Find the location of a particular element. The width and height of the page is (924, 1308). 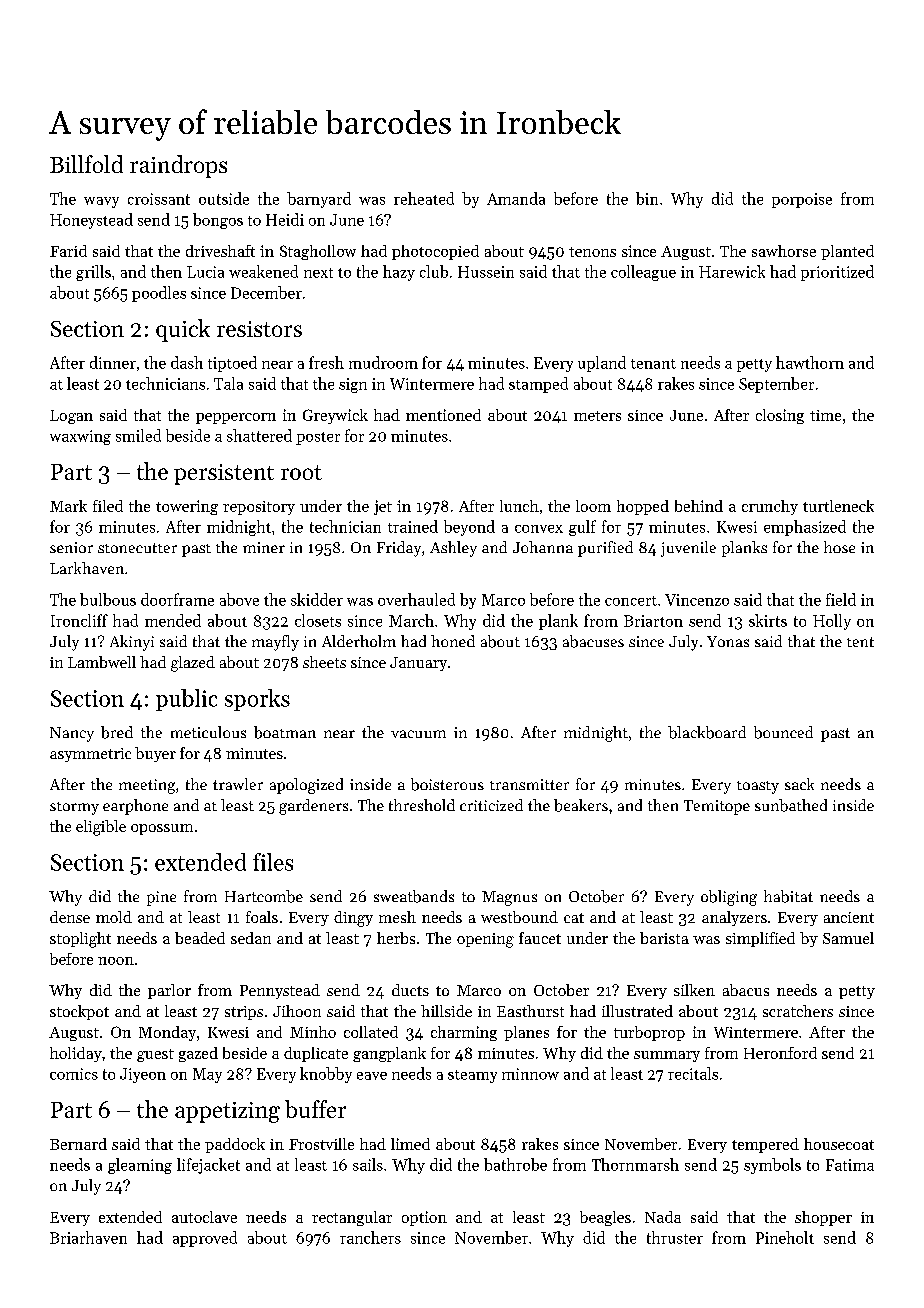

ranchers is located at coordinates (370, 1237).
